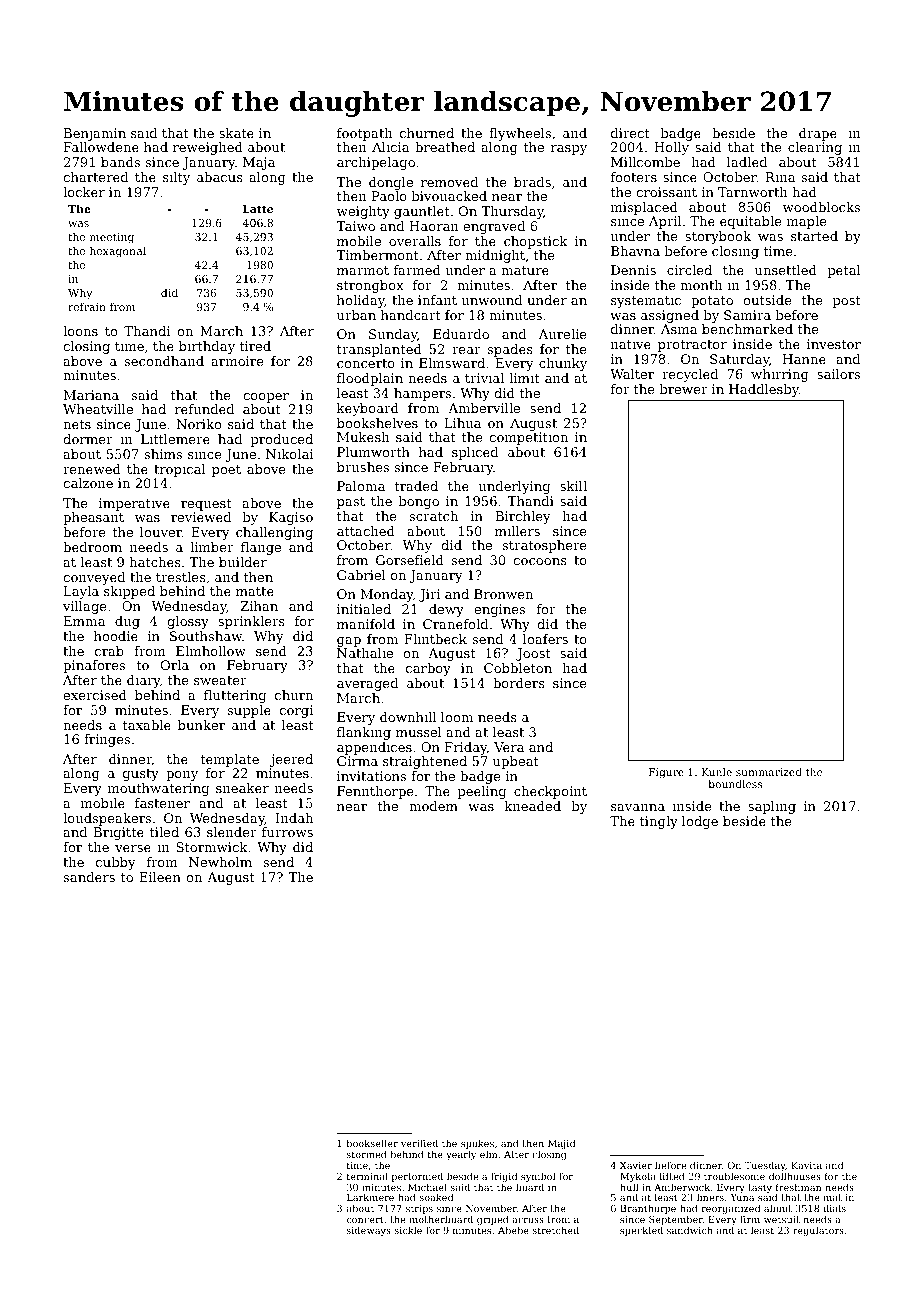 Image resolution: width=924 pixels, height=1308 pixels. I want to click on Tuesday, so click(765, 1166).
